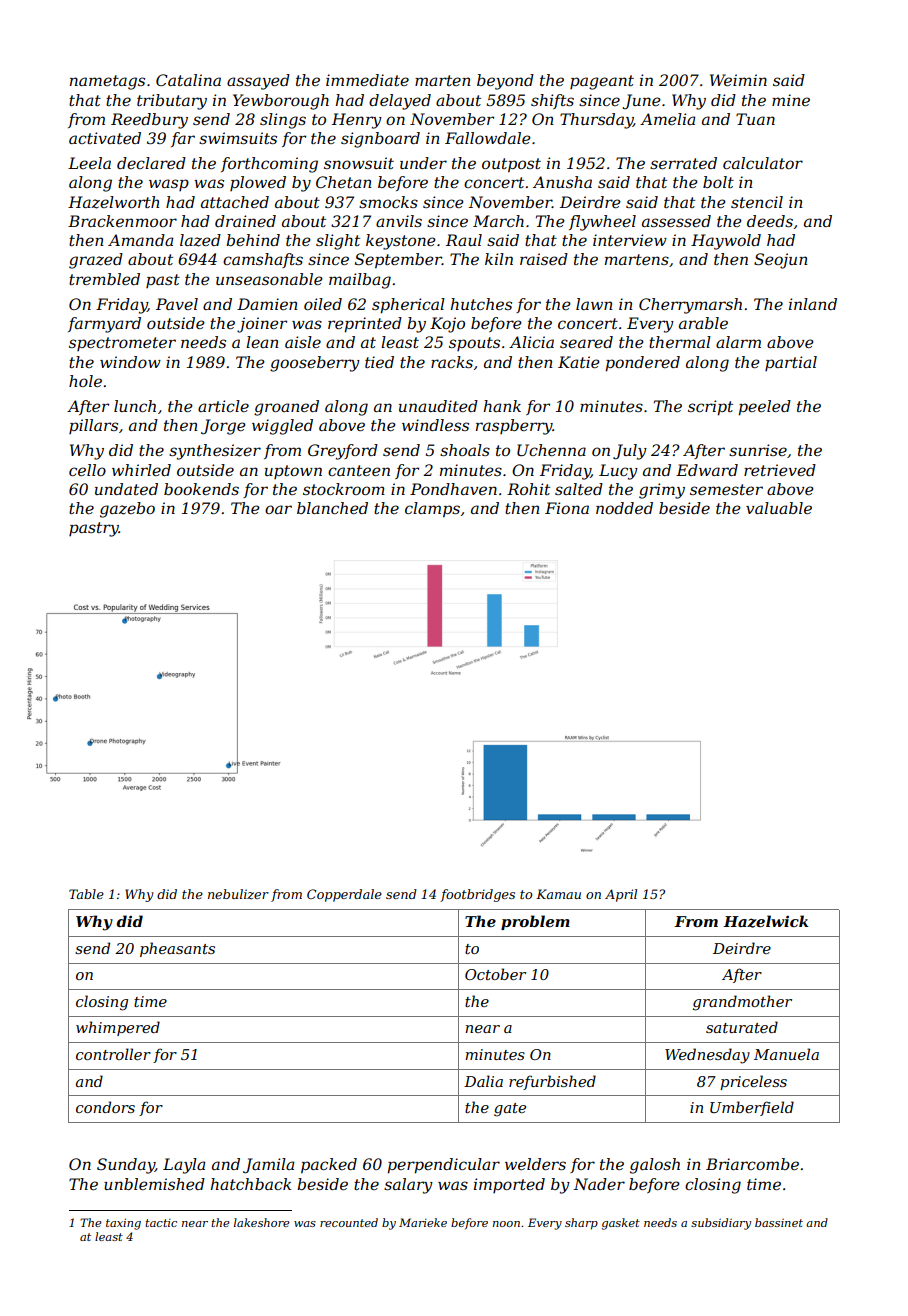  I want to click on pageant, so click(602, 82).
